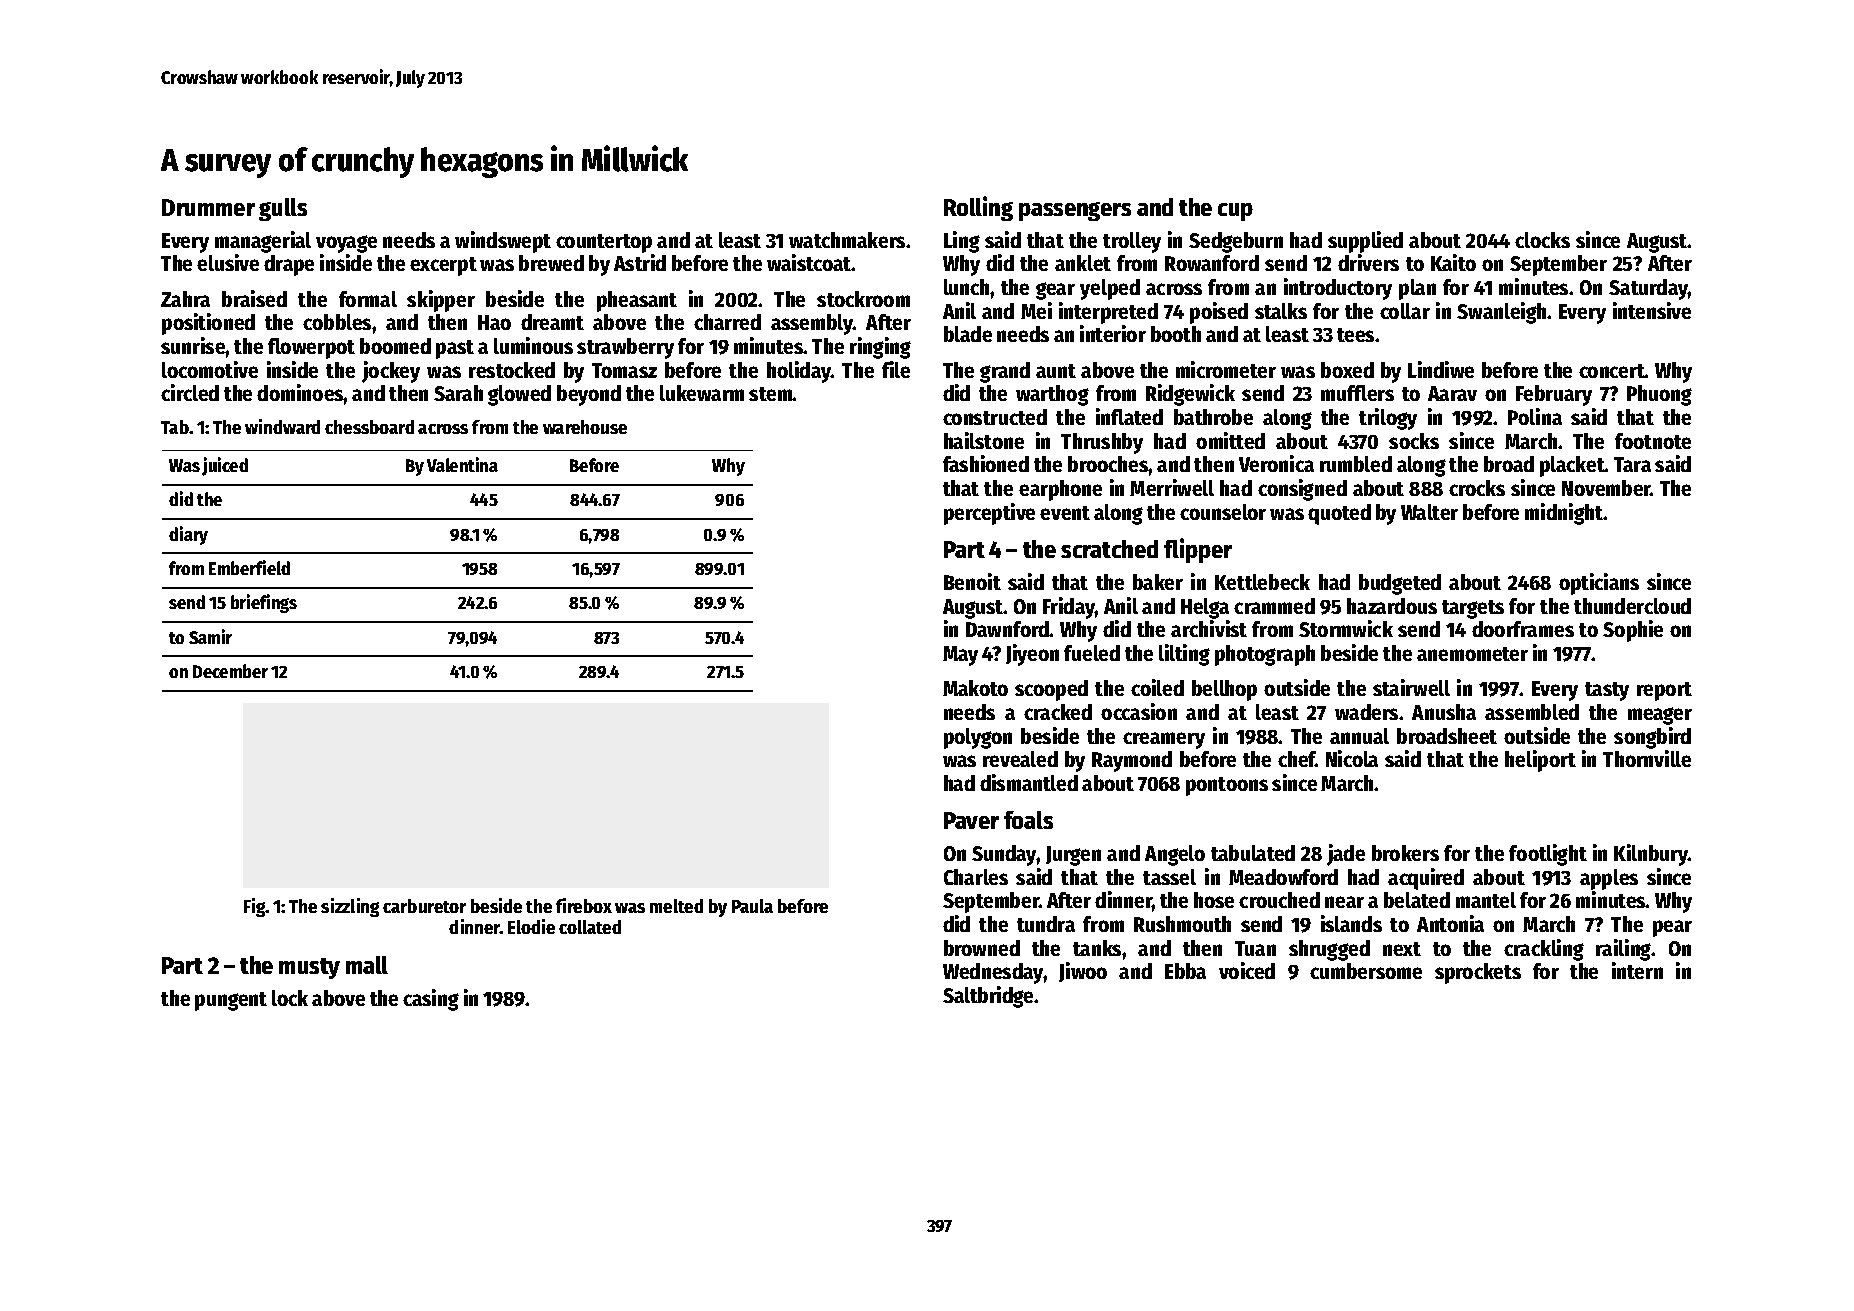 The width and height of the screenshot is (1854, 1311). What do you see at coordinates (1075, 211) in the screenshot?
I see `passengers` at bounding box center [1075, 211].
